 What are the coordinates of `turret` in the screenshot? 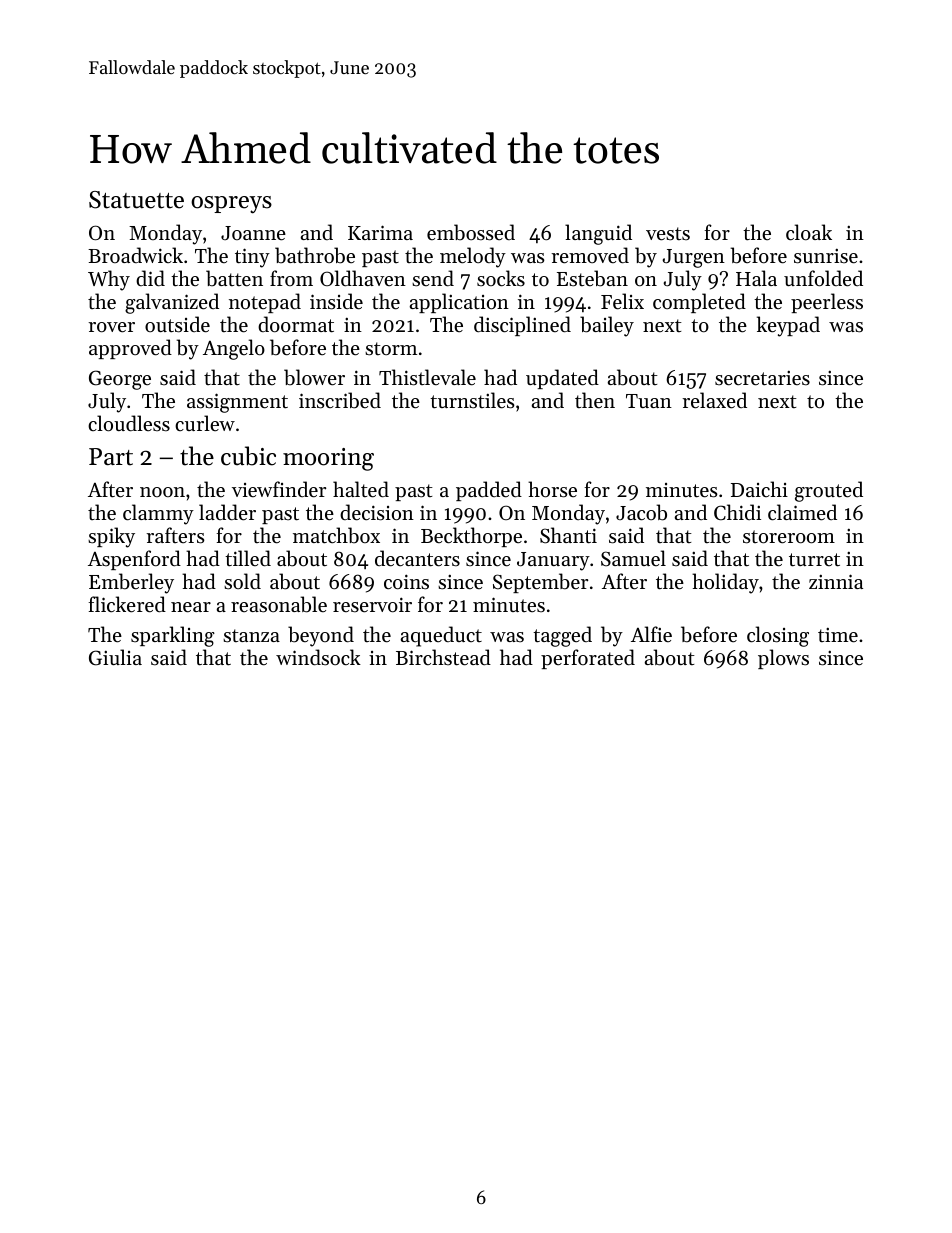 It's located at (814, 560).
